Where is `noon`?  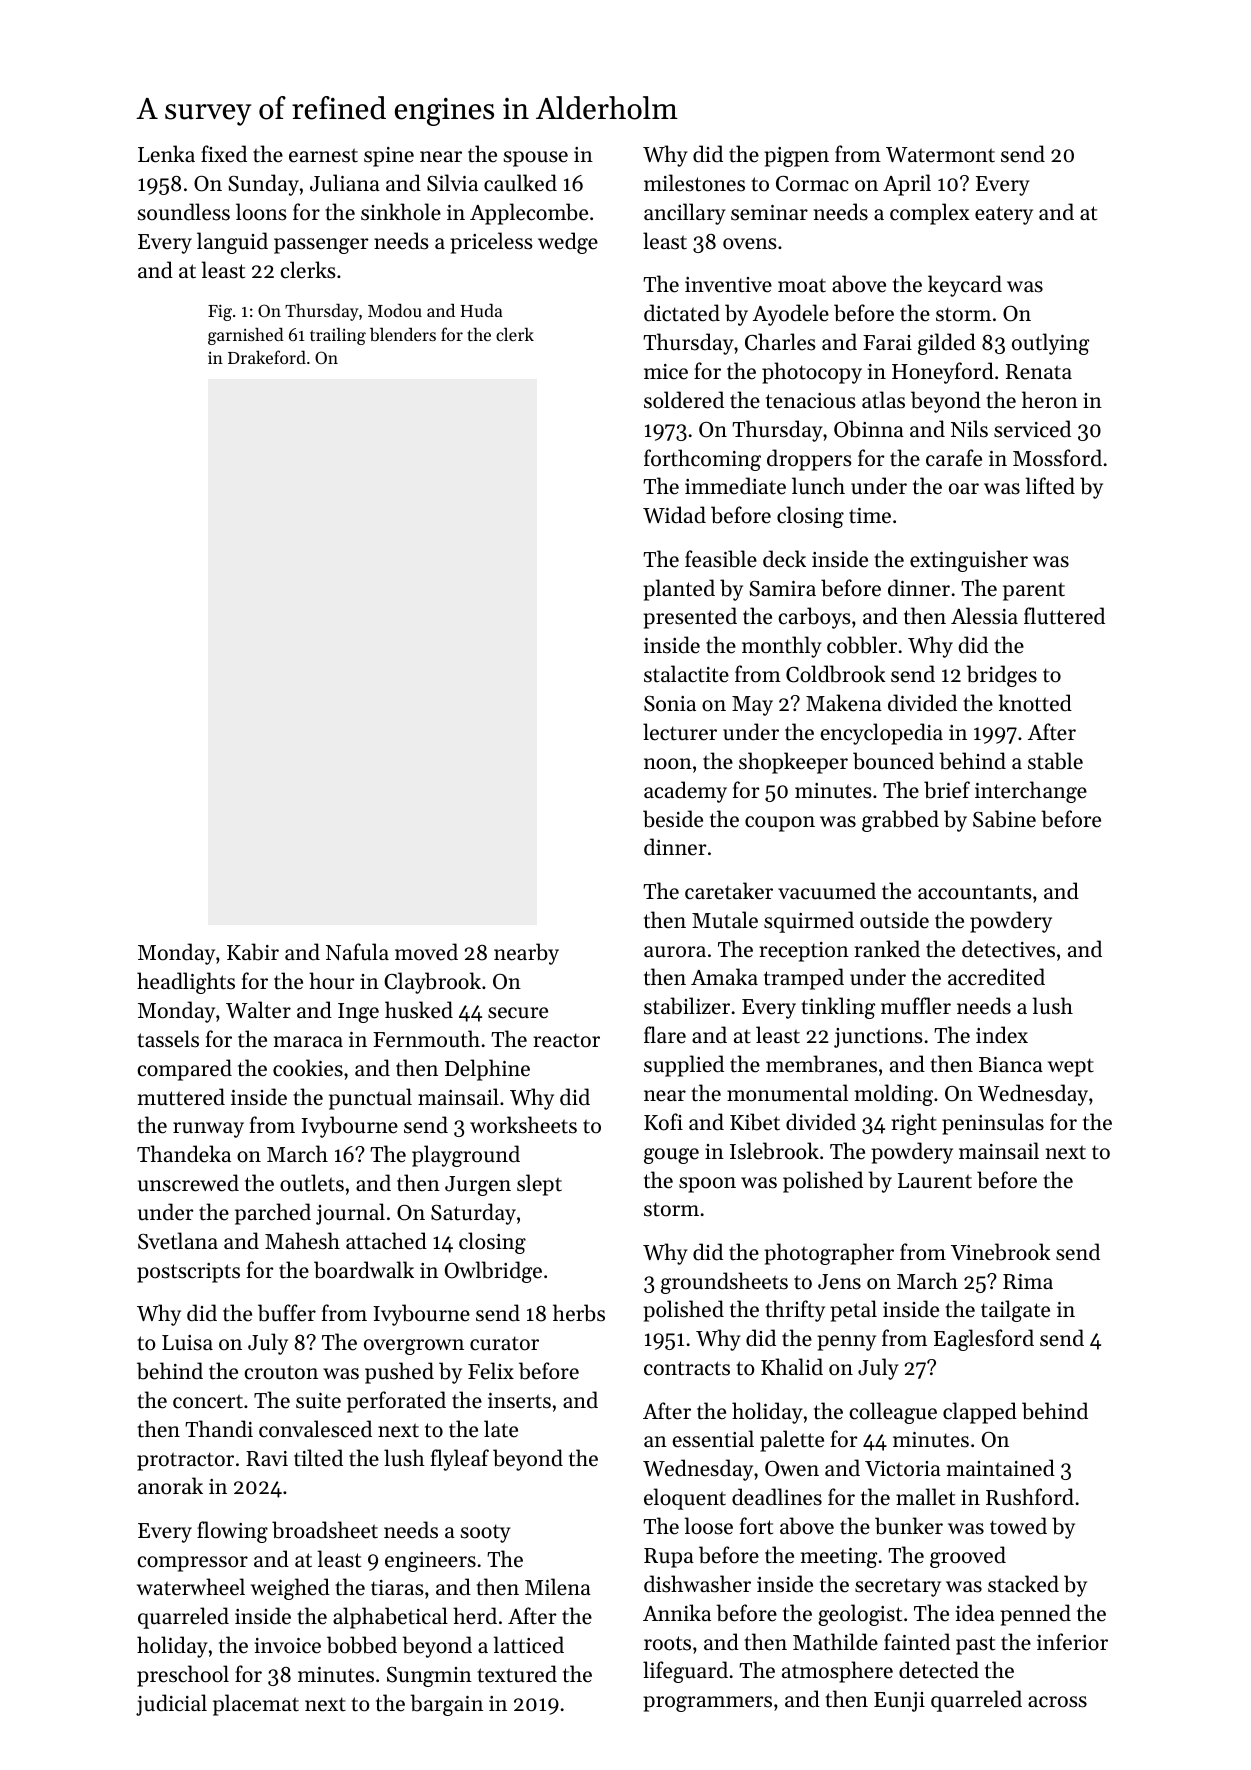
noon is located at coordinates (668, 764).
